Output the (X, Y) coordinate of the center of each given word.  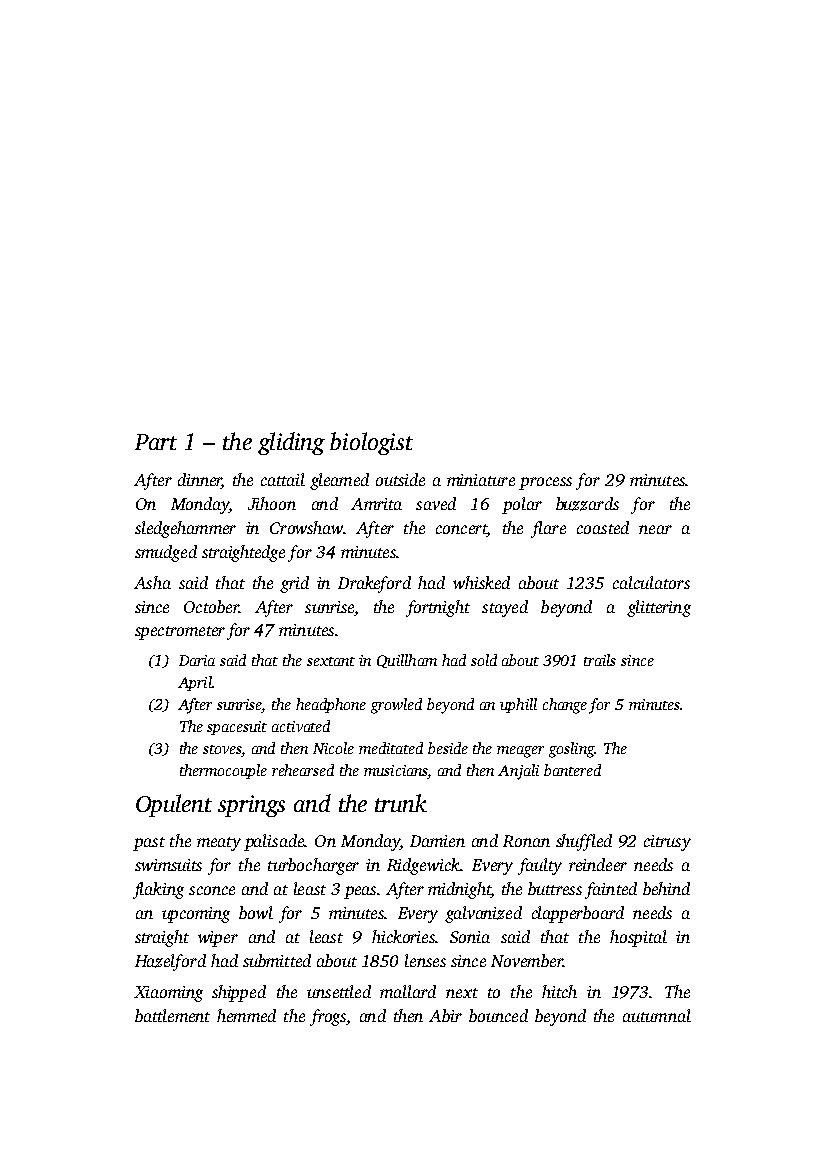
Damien (437, 841)
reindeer (598, 864)
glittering (659, 608)
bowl (256, 912)
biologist (371, 443)
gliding (291, 443)
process (545, 483)
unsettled (339, 991)
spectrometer (180, 633)
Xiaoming (168, 994)
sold (484, 660)
